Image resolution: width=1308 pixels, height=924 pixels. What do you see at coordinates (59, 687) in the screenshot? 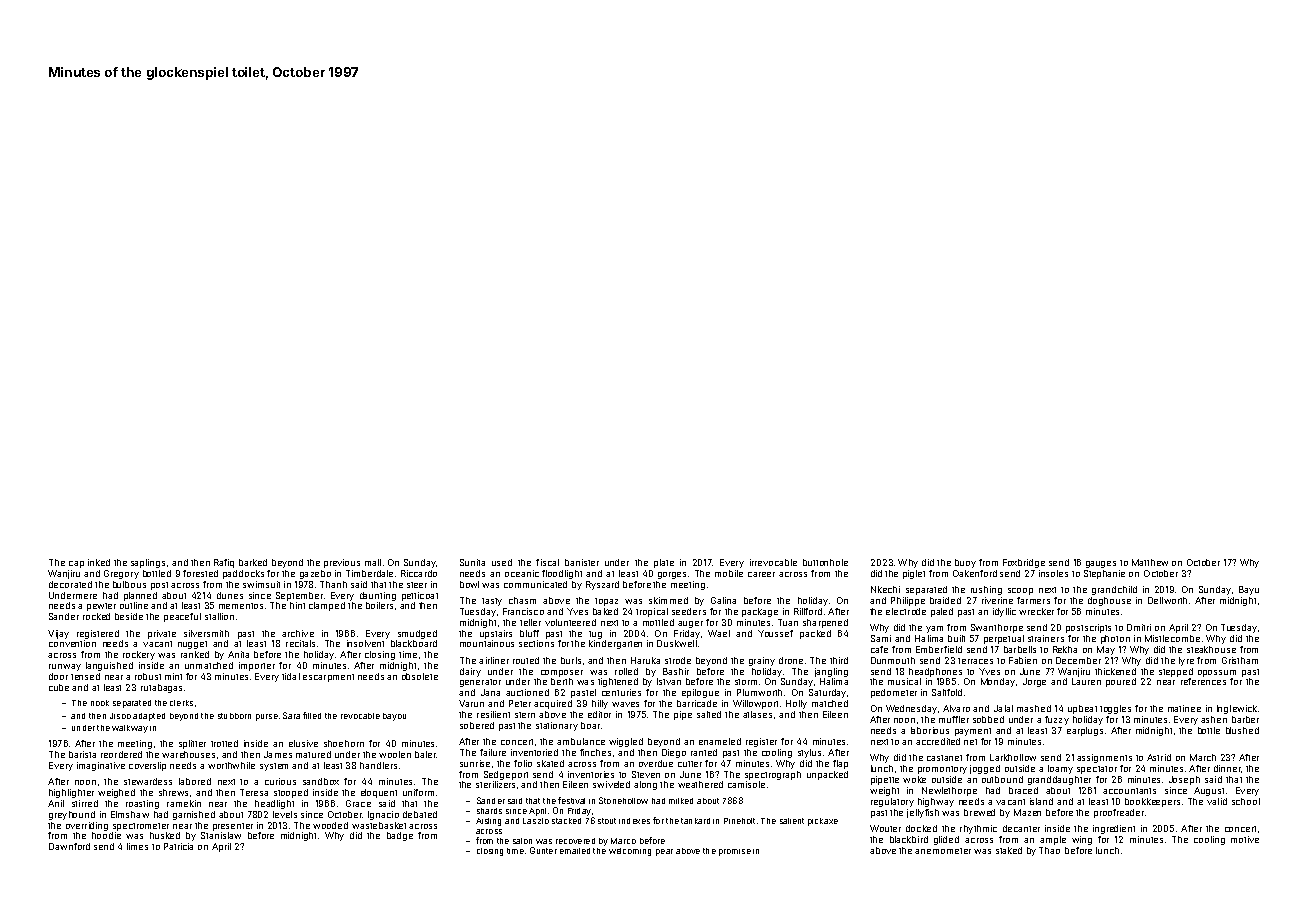
I see `cube` at bounding box center [59, 687].
